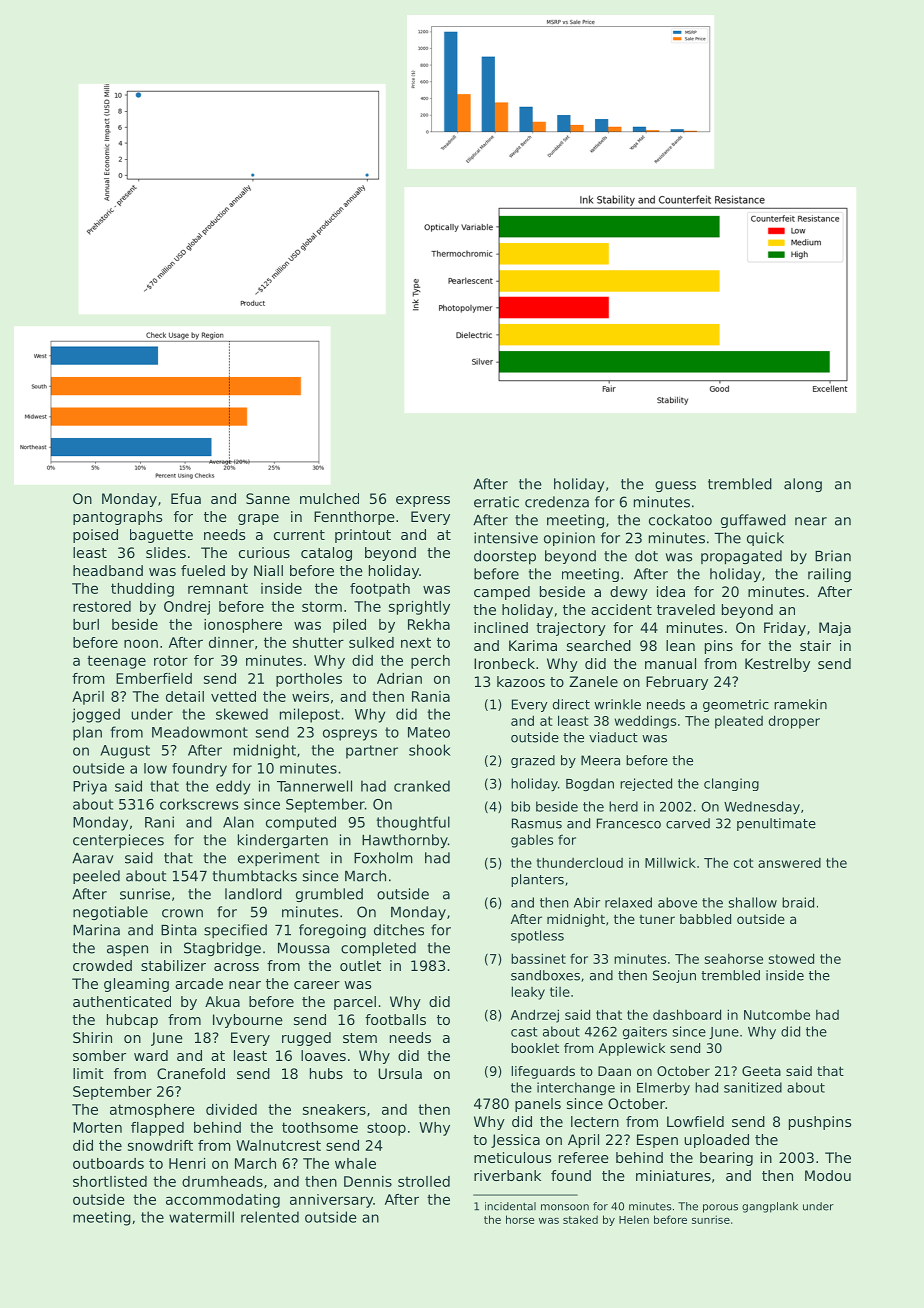  I want to click on stowed, so click(791, 958).
